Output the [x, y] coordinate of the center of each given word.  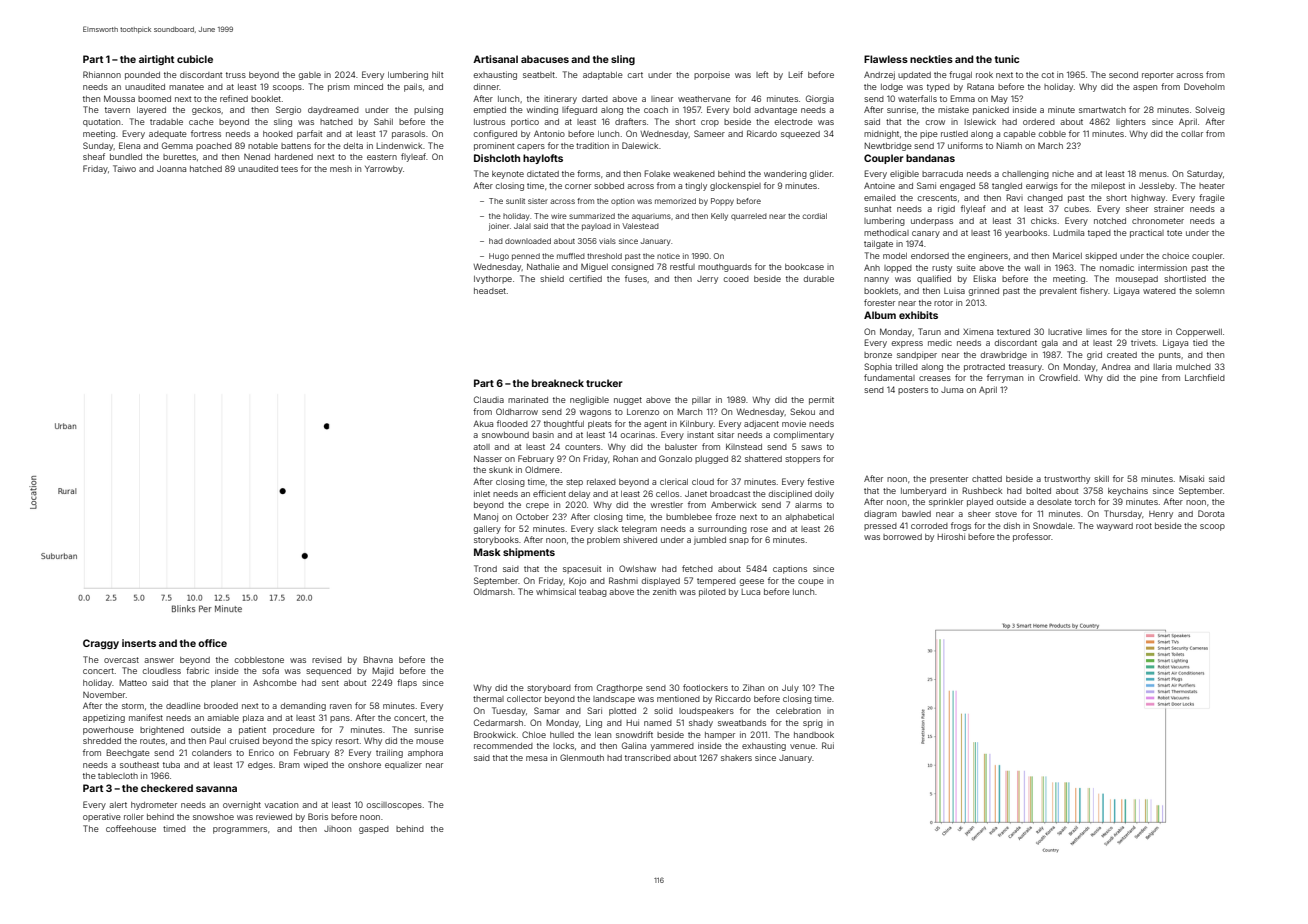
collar [1192, 134]
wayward [1115, 527]
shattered [763, 459]
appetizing [104, 718]
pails [413, 87]
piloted [712, 592]
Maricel [1067, 255]
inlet [482, 493]
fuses [636, 278]
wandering [785, 174]
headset [490, 291]
